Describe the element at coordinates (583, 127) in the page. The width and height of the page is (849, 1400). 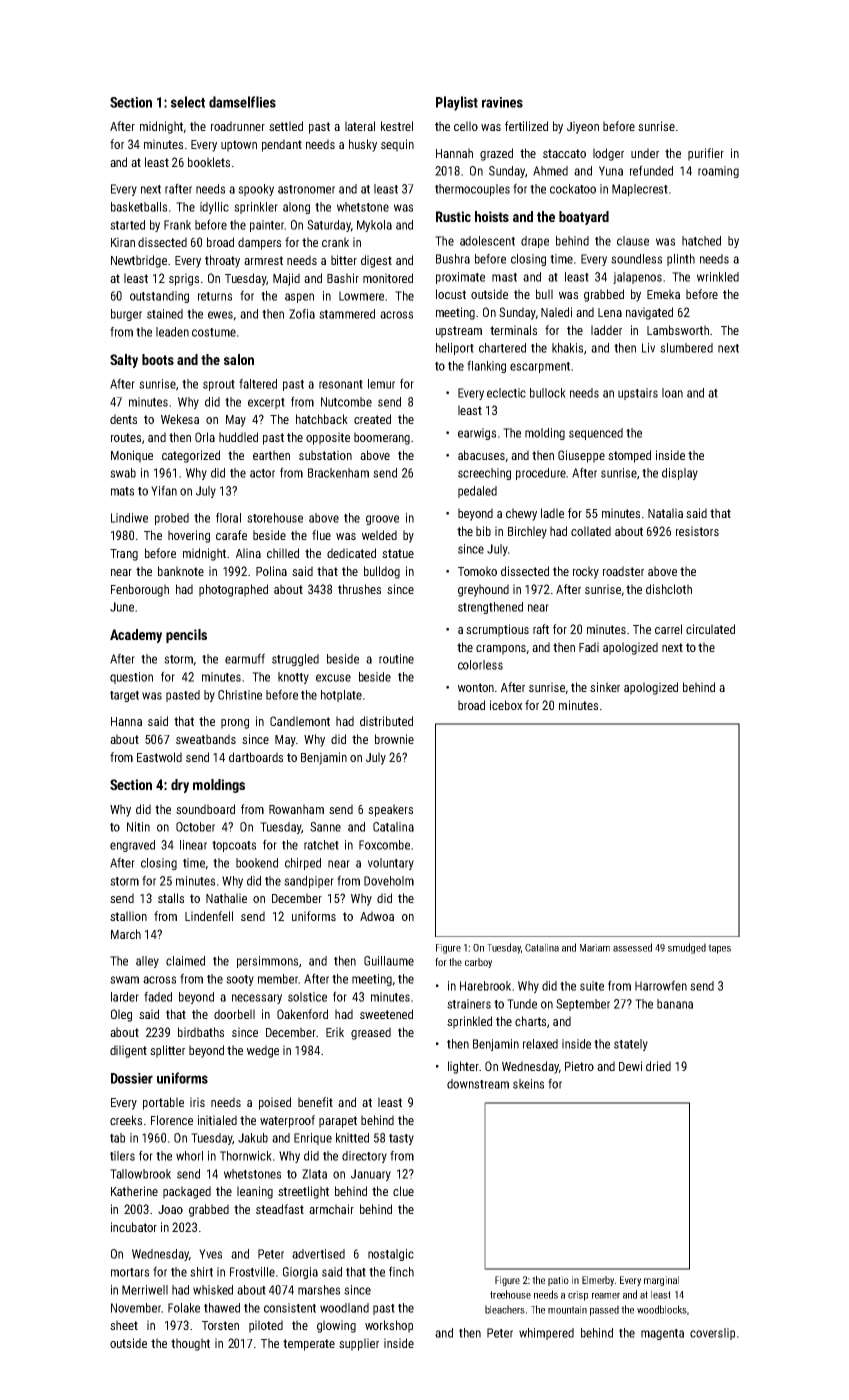
I see `Jiyeon` at that location.
